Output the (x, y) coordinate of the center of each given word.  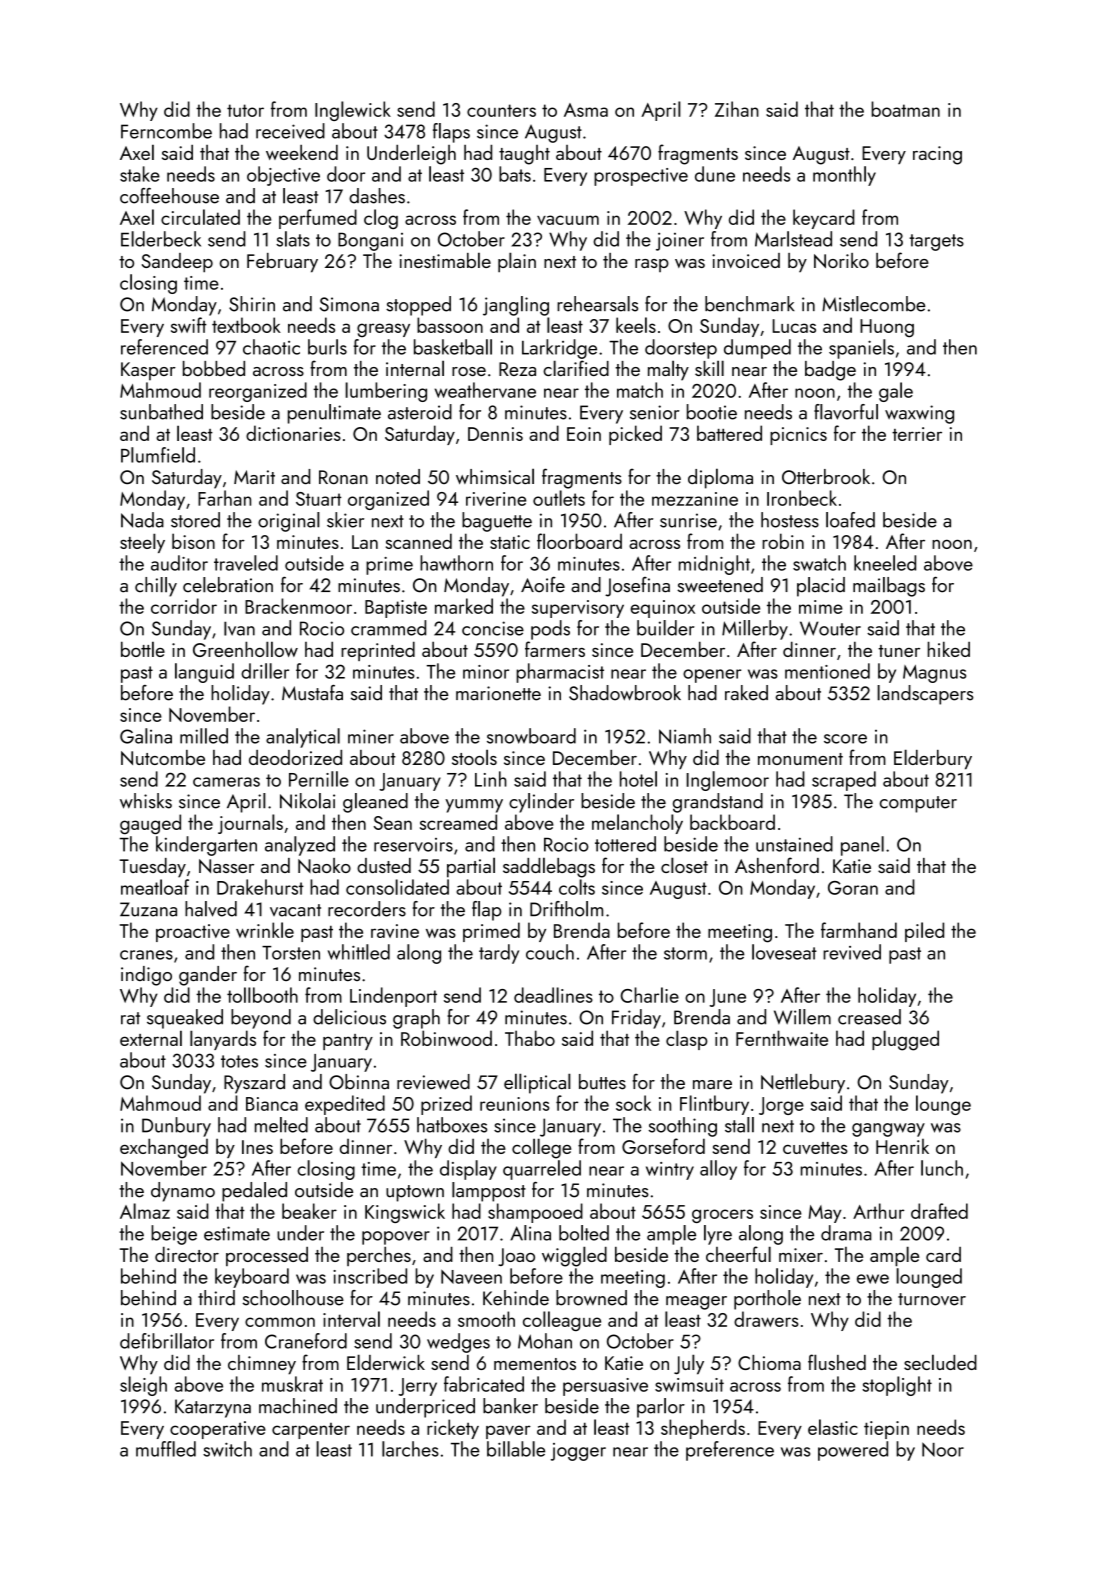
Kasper (148, 371)
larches (410, 1449)
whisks (146, 801)
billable (516, 1449)
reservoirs (413, 845)
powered (853, 1451)
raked (746, 693)
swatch (819, 563)
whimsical (495, 476)
